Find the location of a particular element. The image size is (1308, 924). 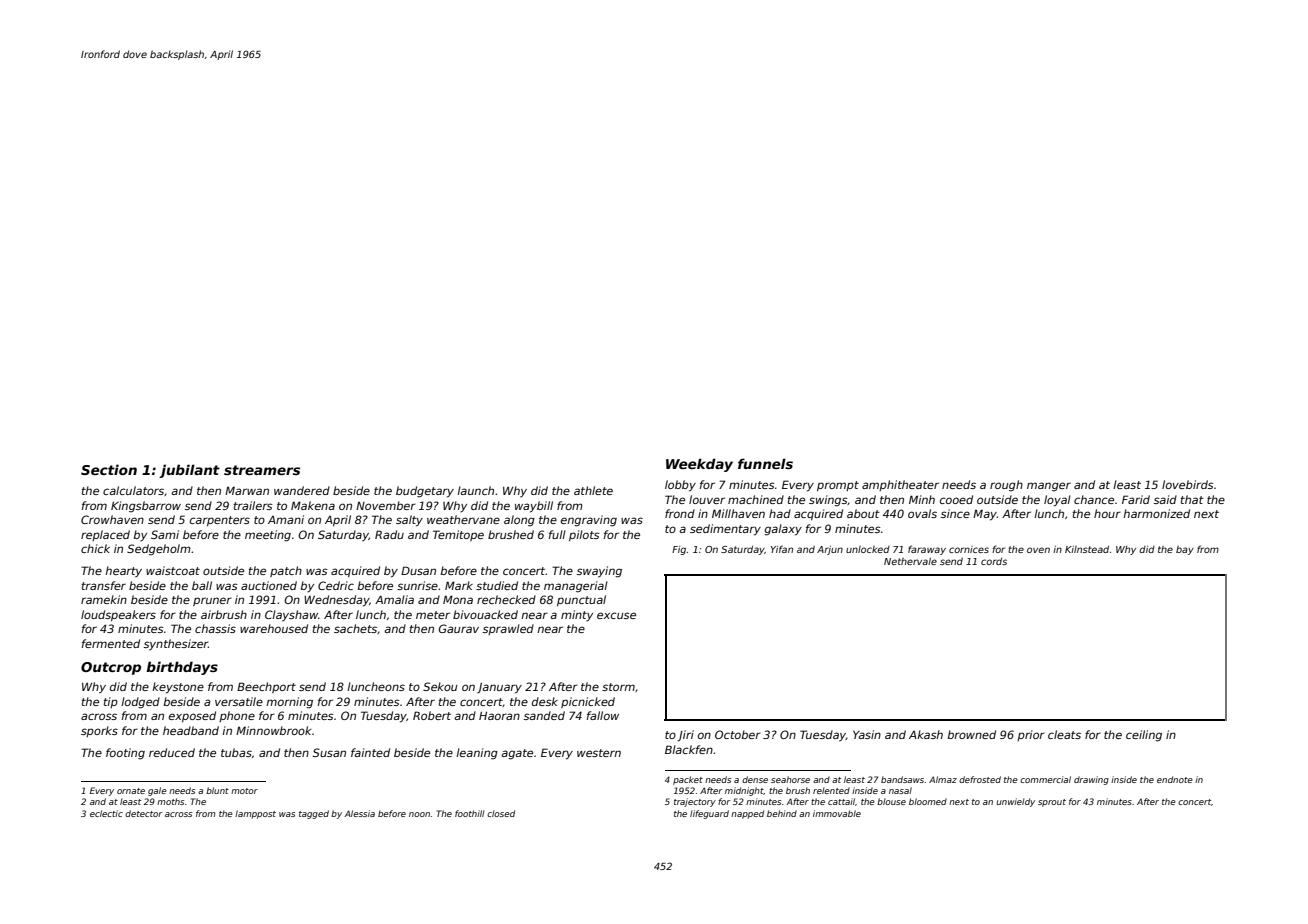

fermented is located at coordinates (111, 643).
